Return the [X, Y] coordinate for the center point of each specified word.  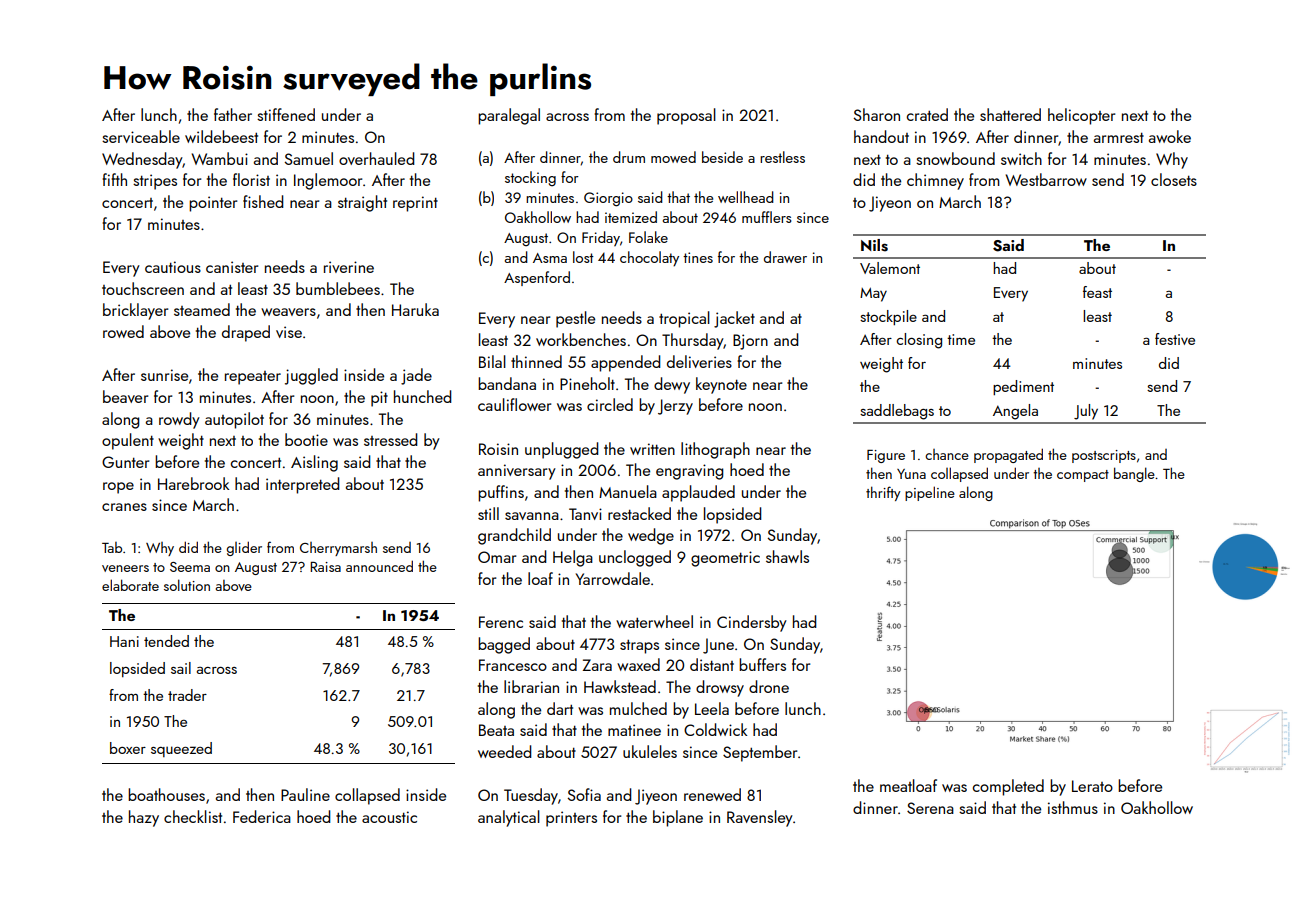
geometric [725, 559]
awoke [1170, 136]
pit [379, 399]
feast [1097, 292]
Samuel [309, 158]
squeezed [181, 749]
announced [379, 566]
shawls [787, 556]
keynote [721, 385]
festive [1175, 339]
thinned [536, 361]
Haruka [415, 309]
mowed [673, 157]
